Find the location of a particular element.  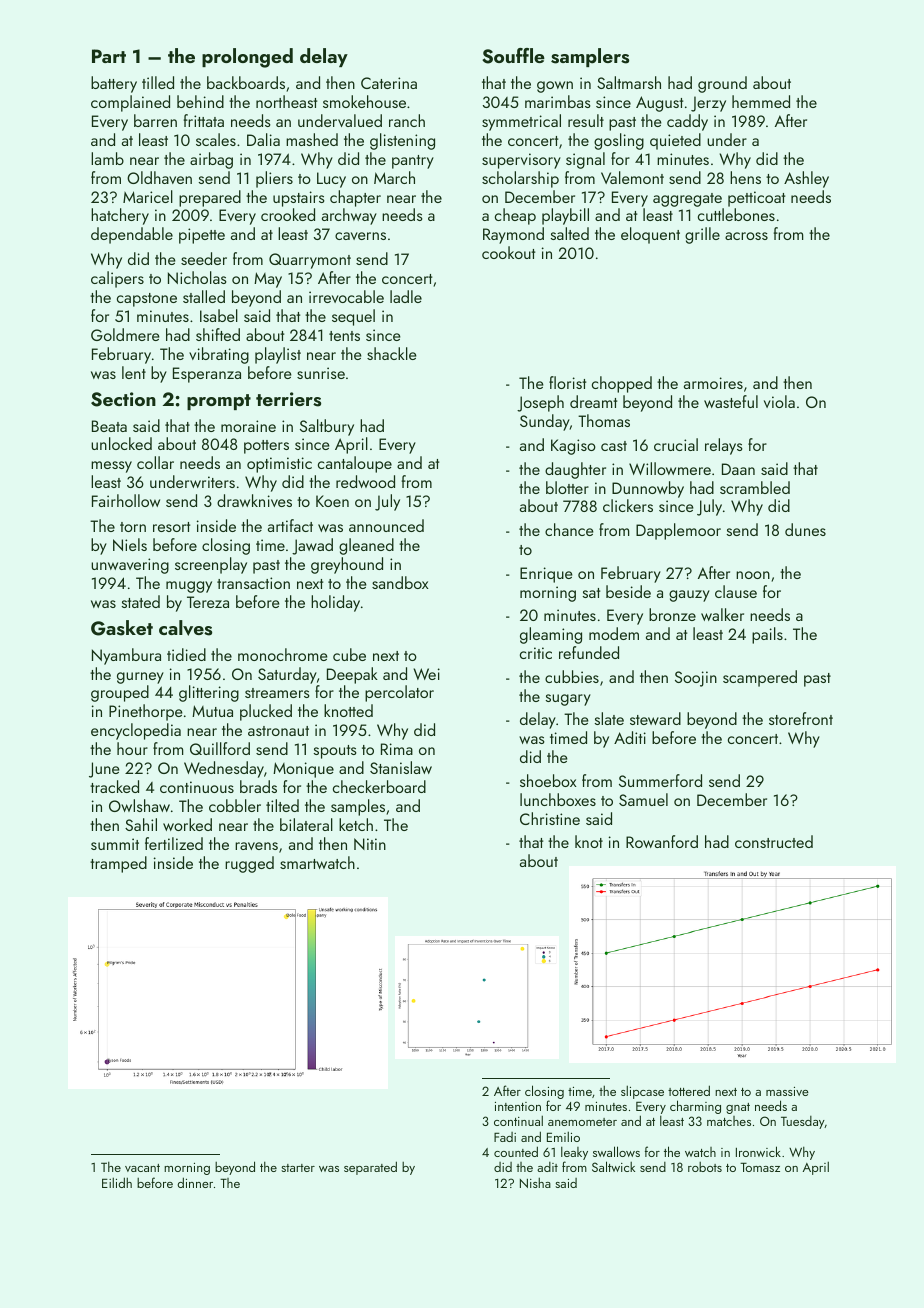

unwavering is located at coordinates (130, 566).
